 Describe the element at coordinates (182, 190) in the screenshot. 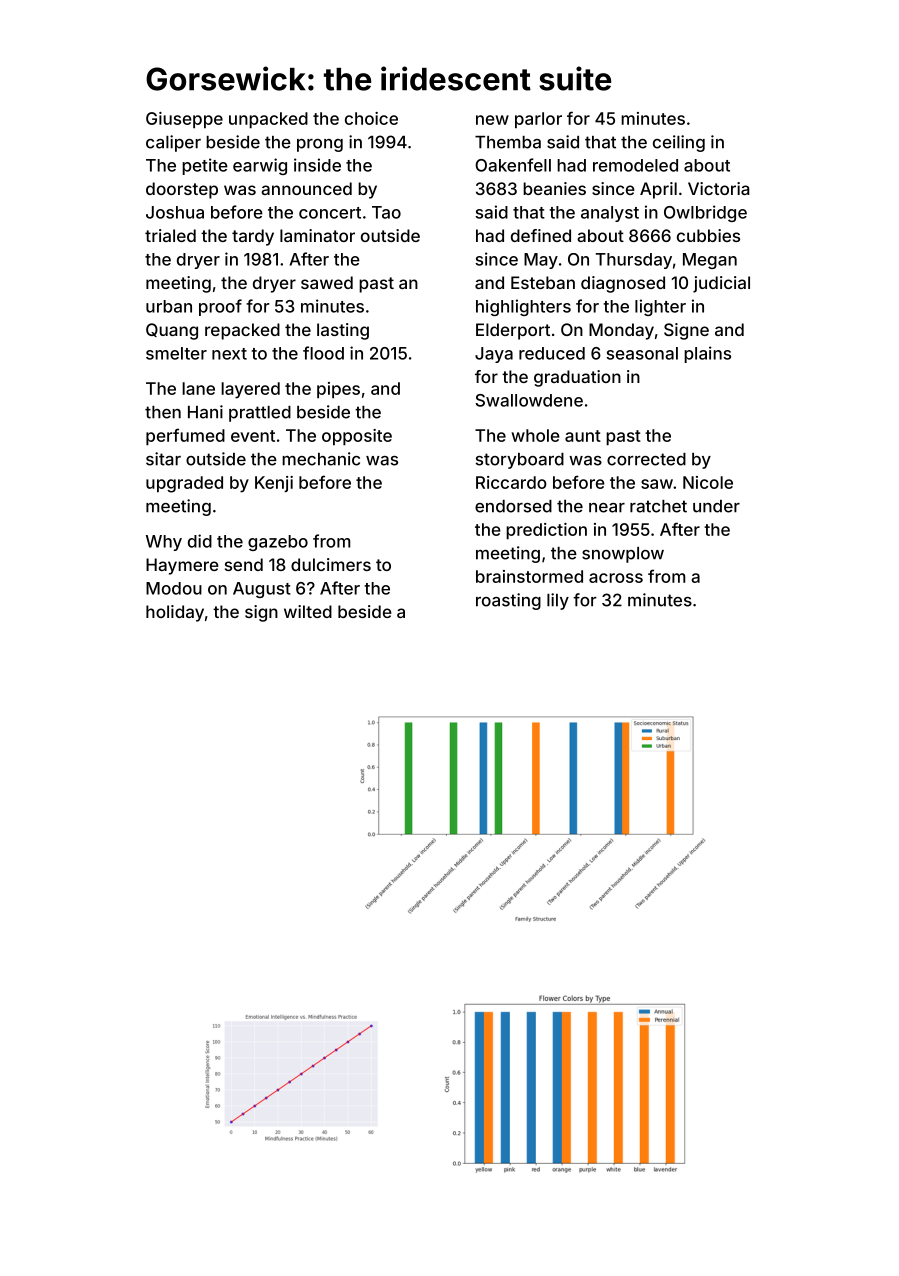

I see `doorstep` at that location.
